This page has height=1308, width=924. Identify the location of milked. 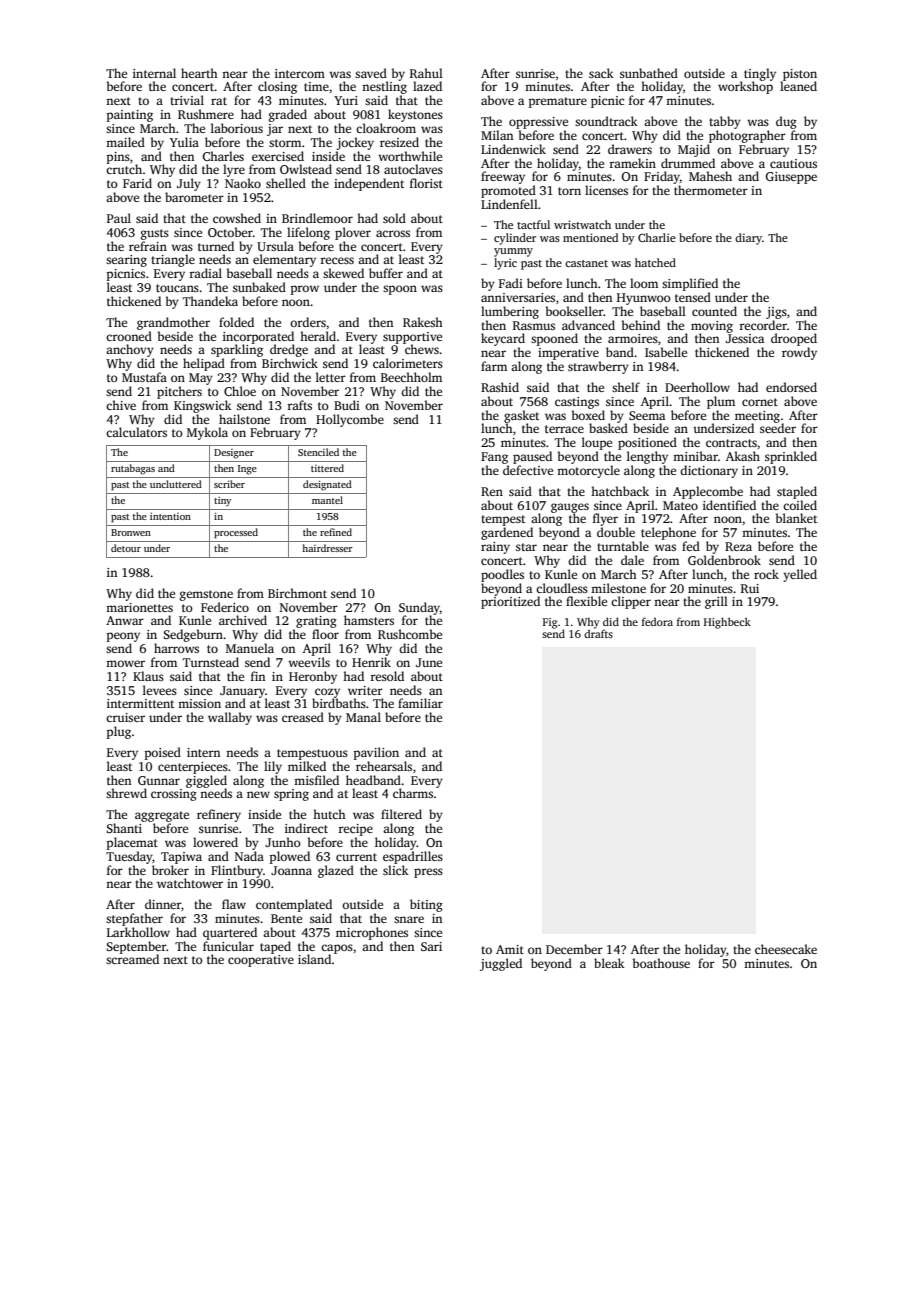
(307, 766).
